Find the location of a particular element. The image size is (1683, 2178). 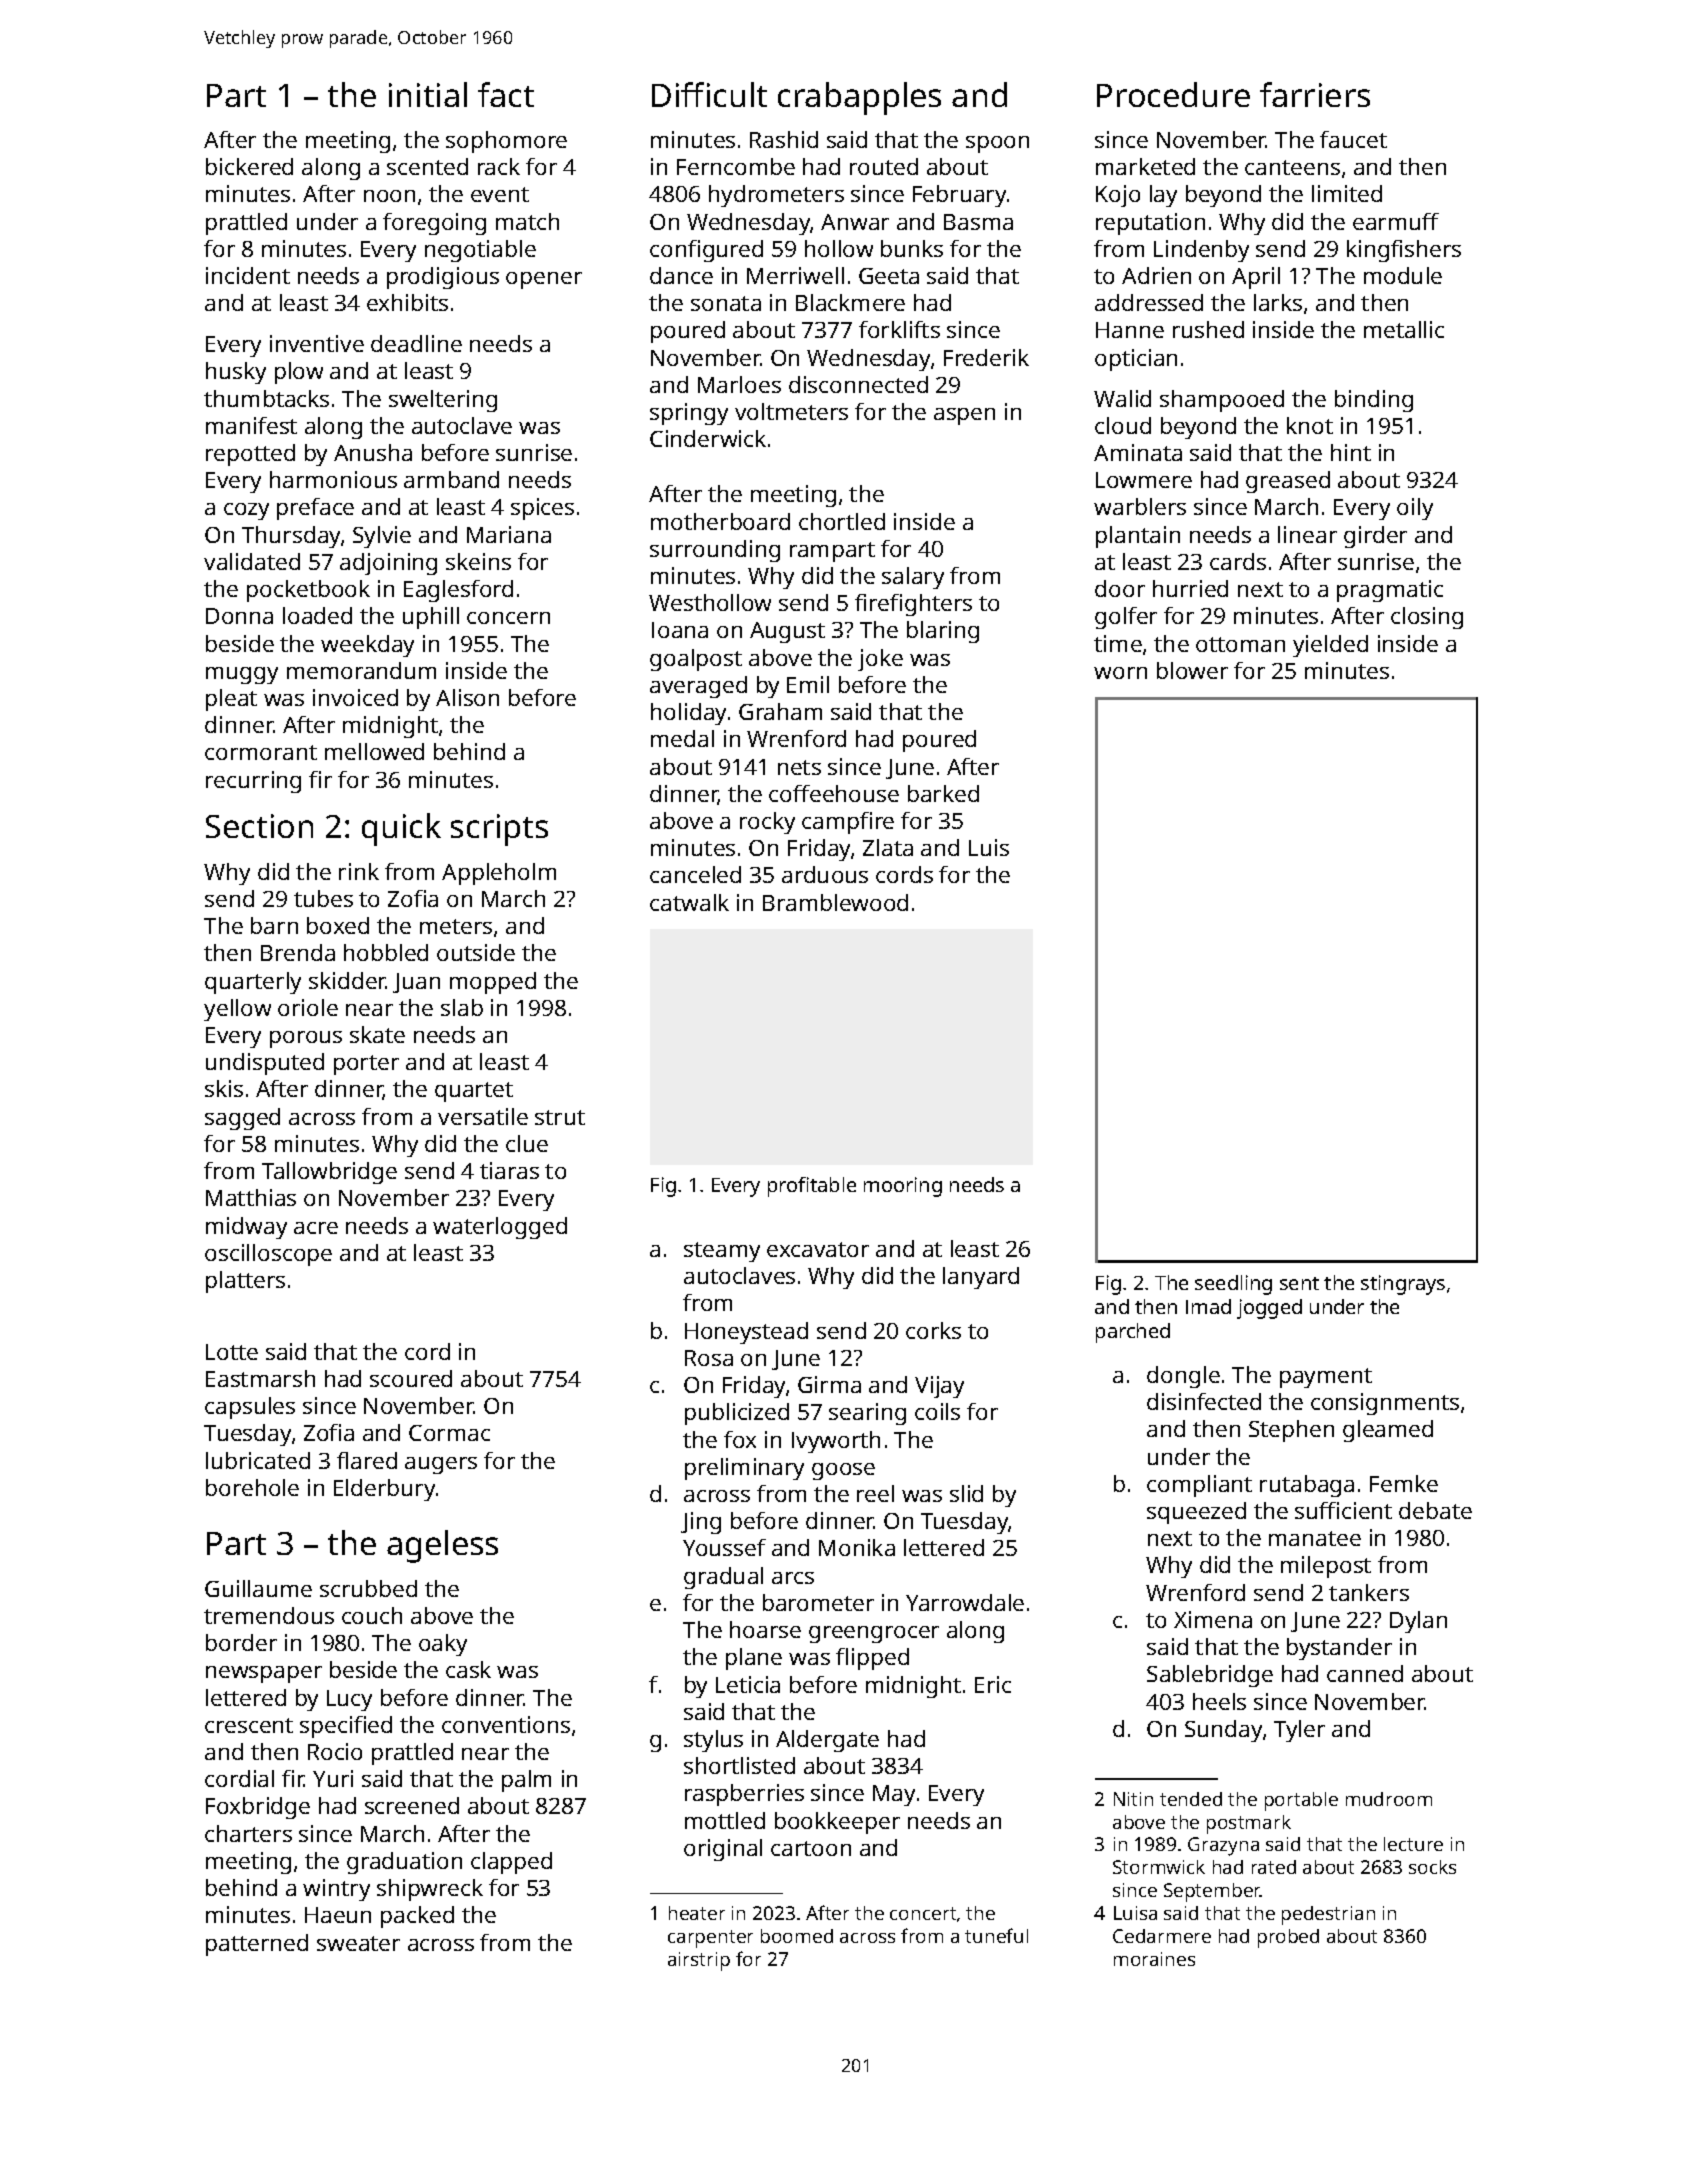

newspaper is located at coordinates (264, 1674).
